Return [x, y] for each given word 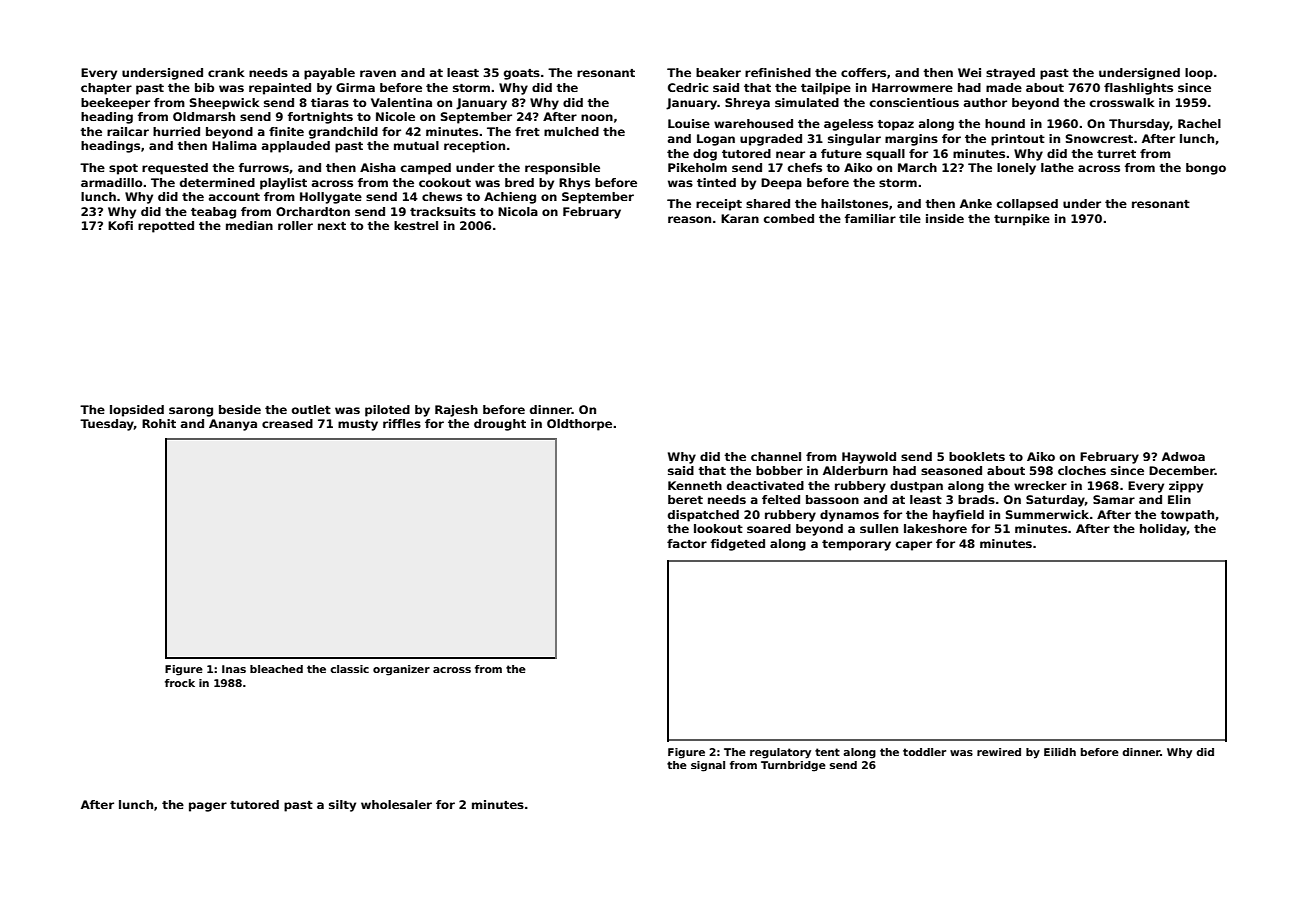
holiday [1163, 530]
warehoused [753, 123]
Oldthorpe [579, 425]
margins [911, 140]
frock [180, 683]
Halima [234, 145]
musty [358, 425]
